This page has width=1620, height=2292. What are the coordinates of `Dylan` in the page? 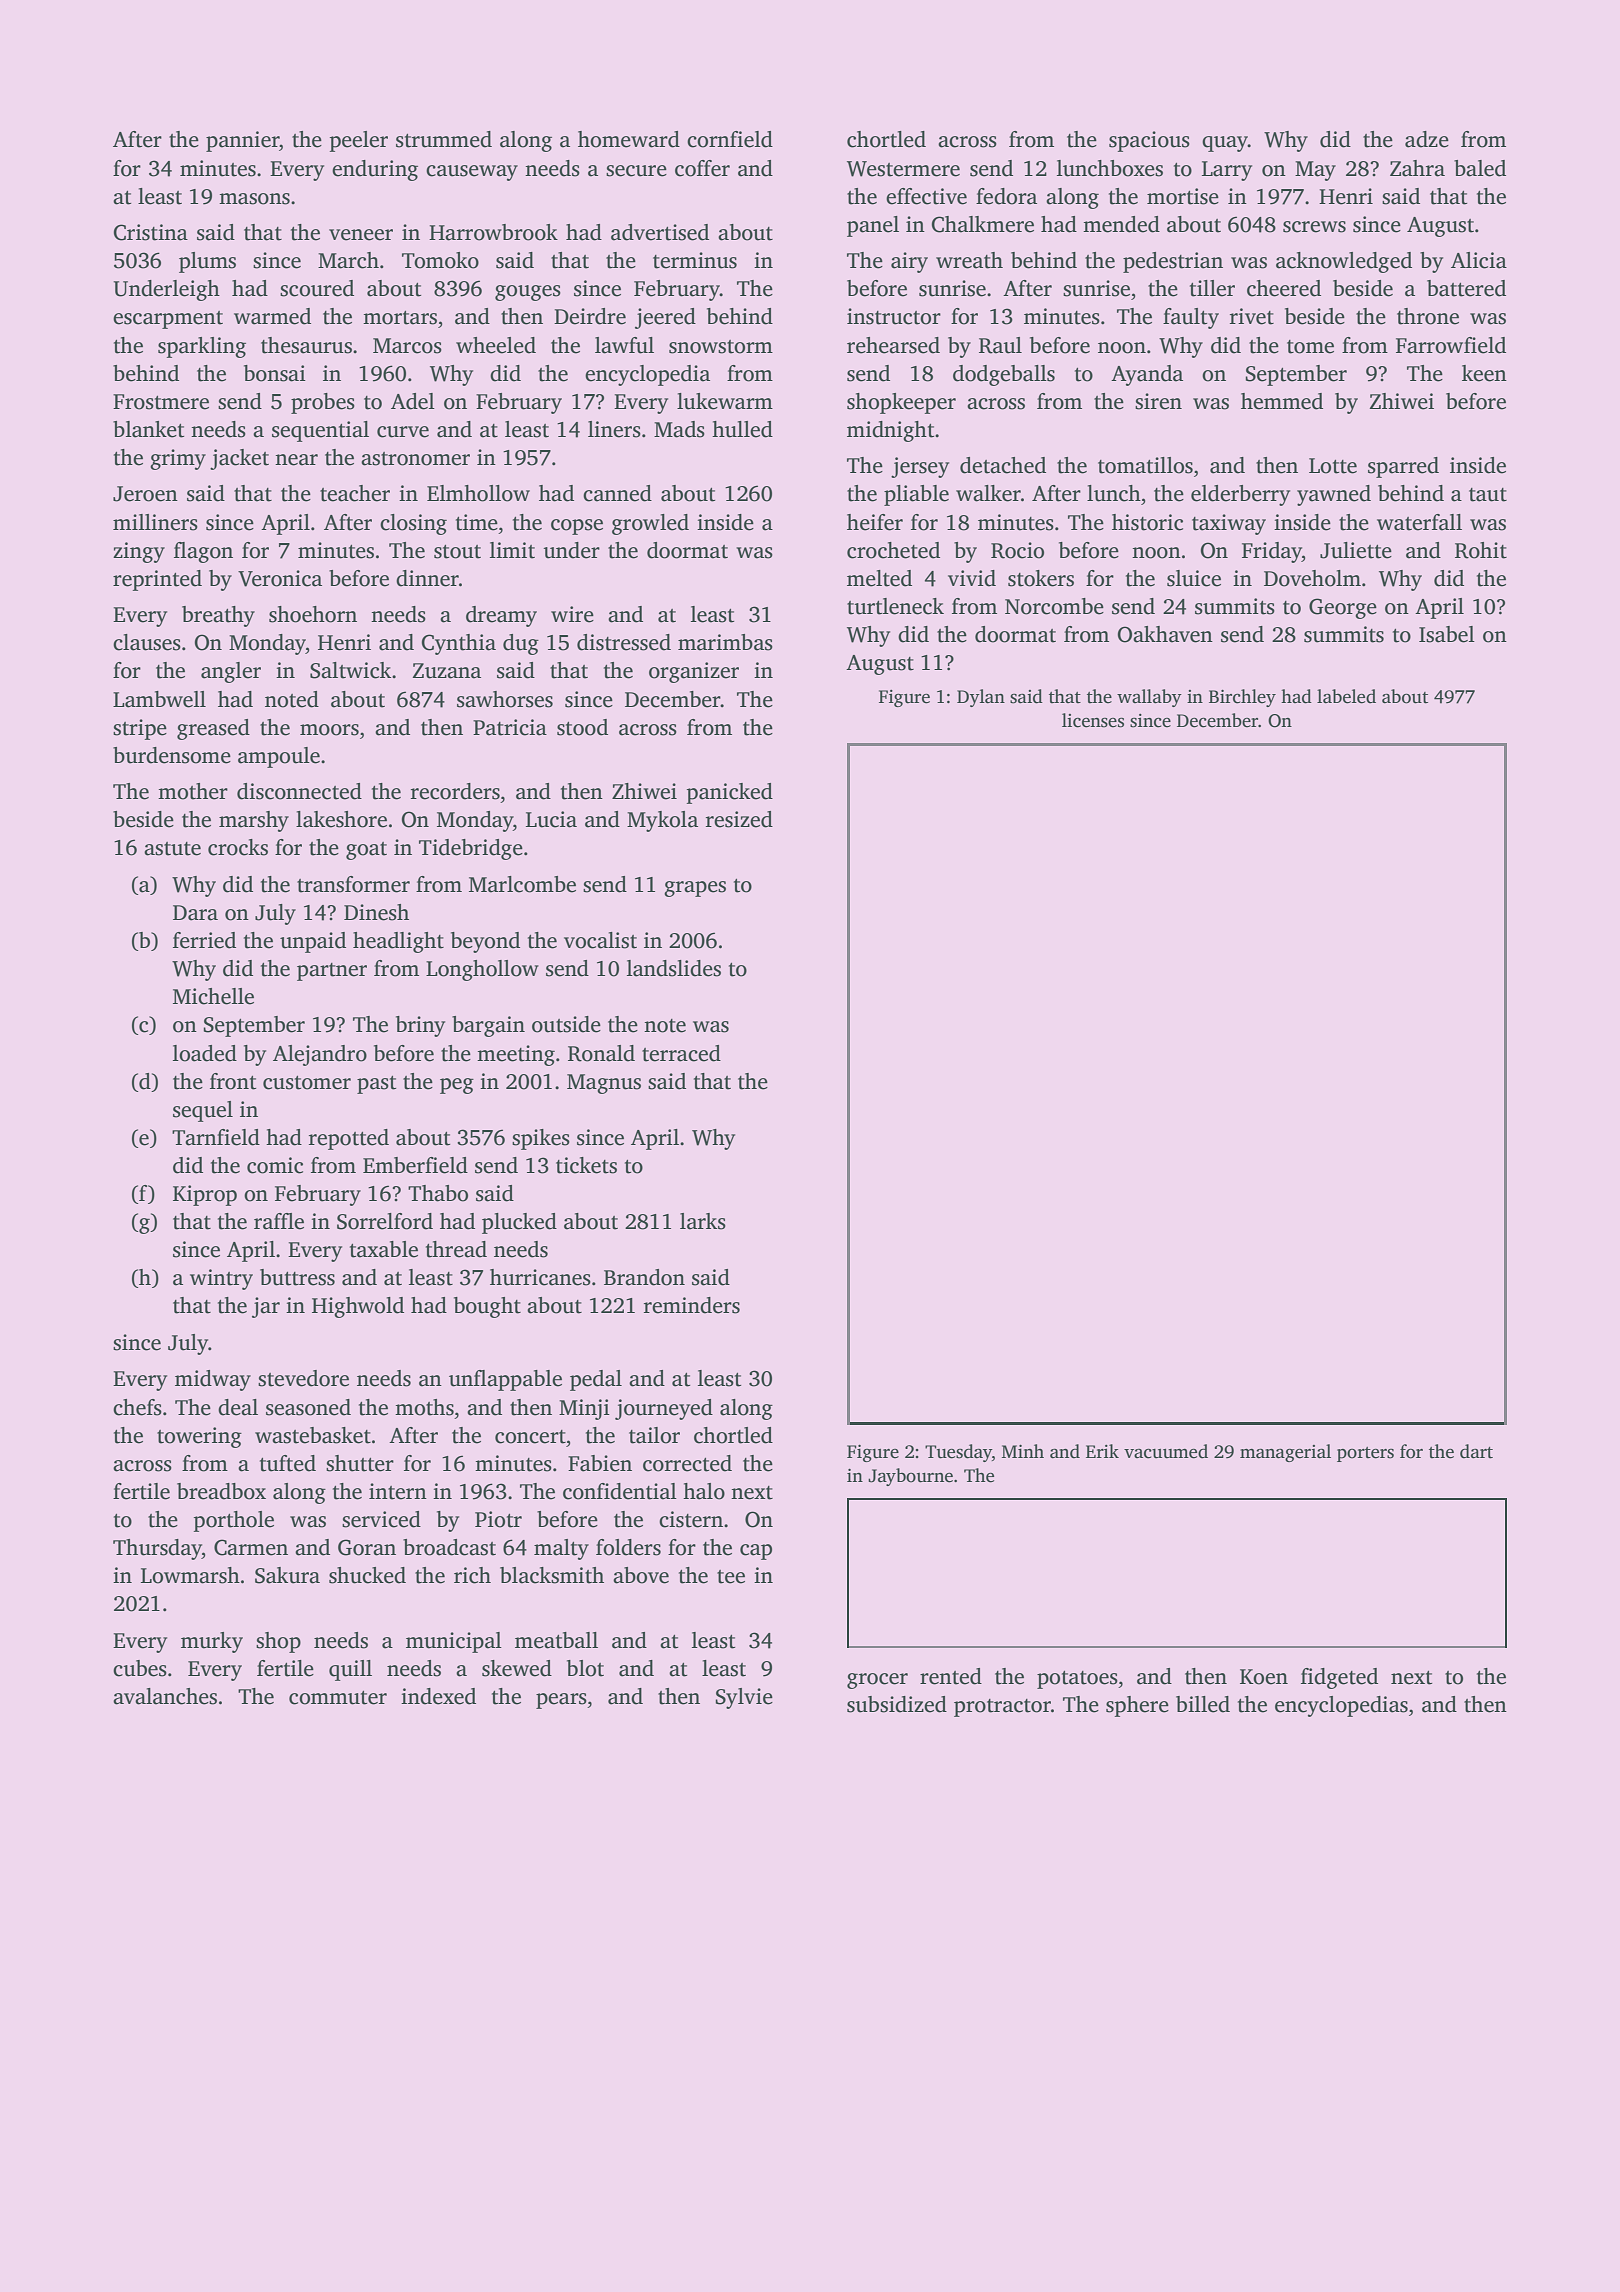 It's located at (981, 698).
